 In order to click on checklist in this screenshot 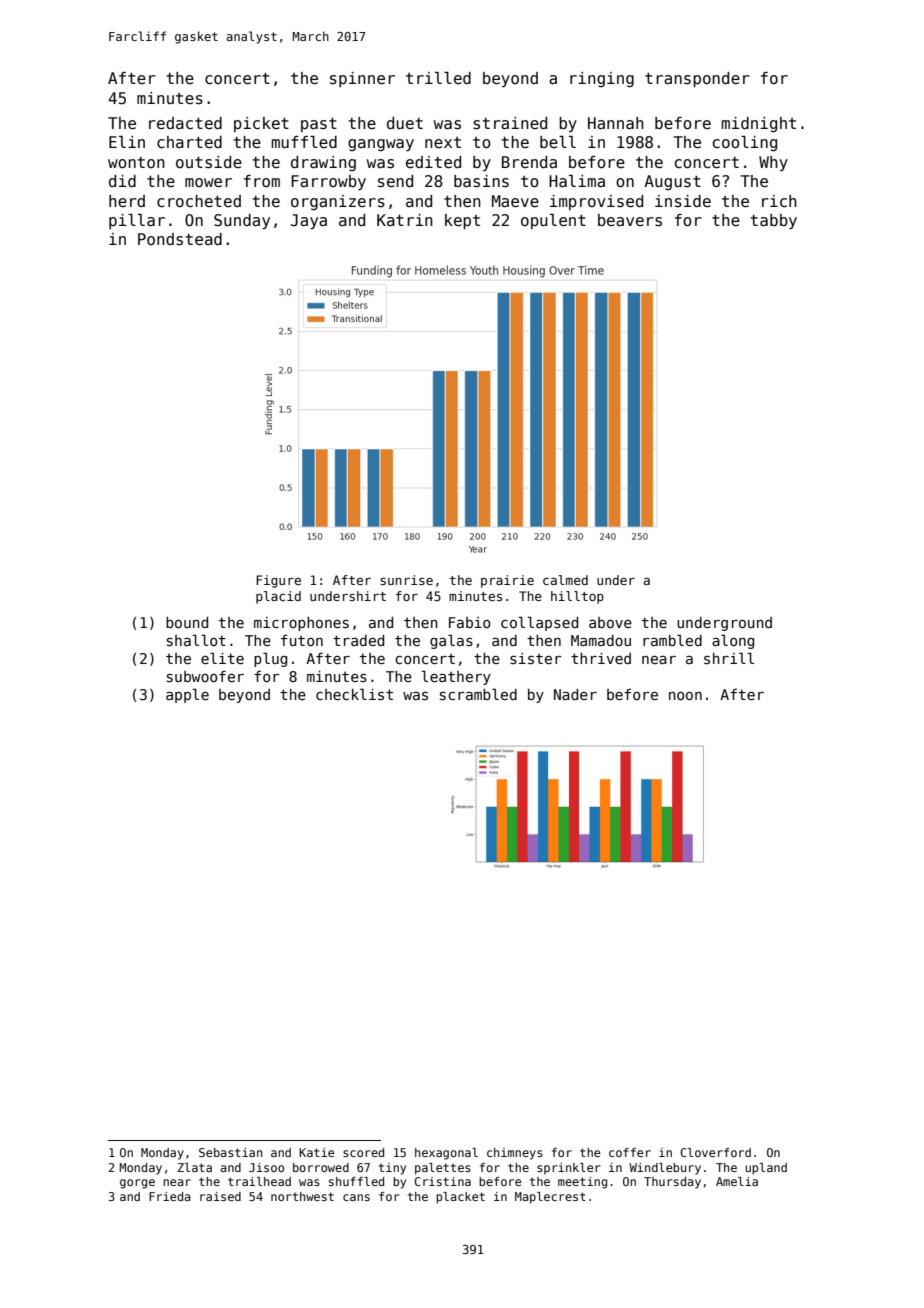, I will do `click(354, 694)`.
